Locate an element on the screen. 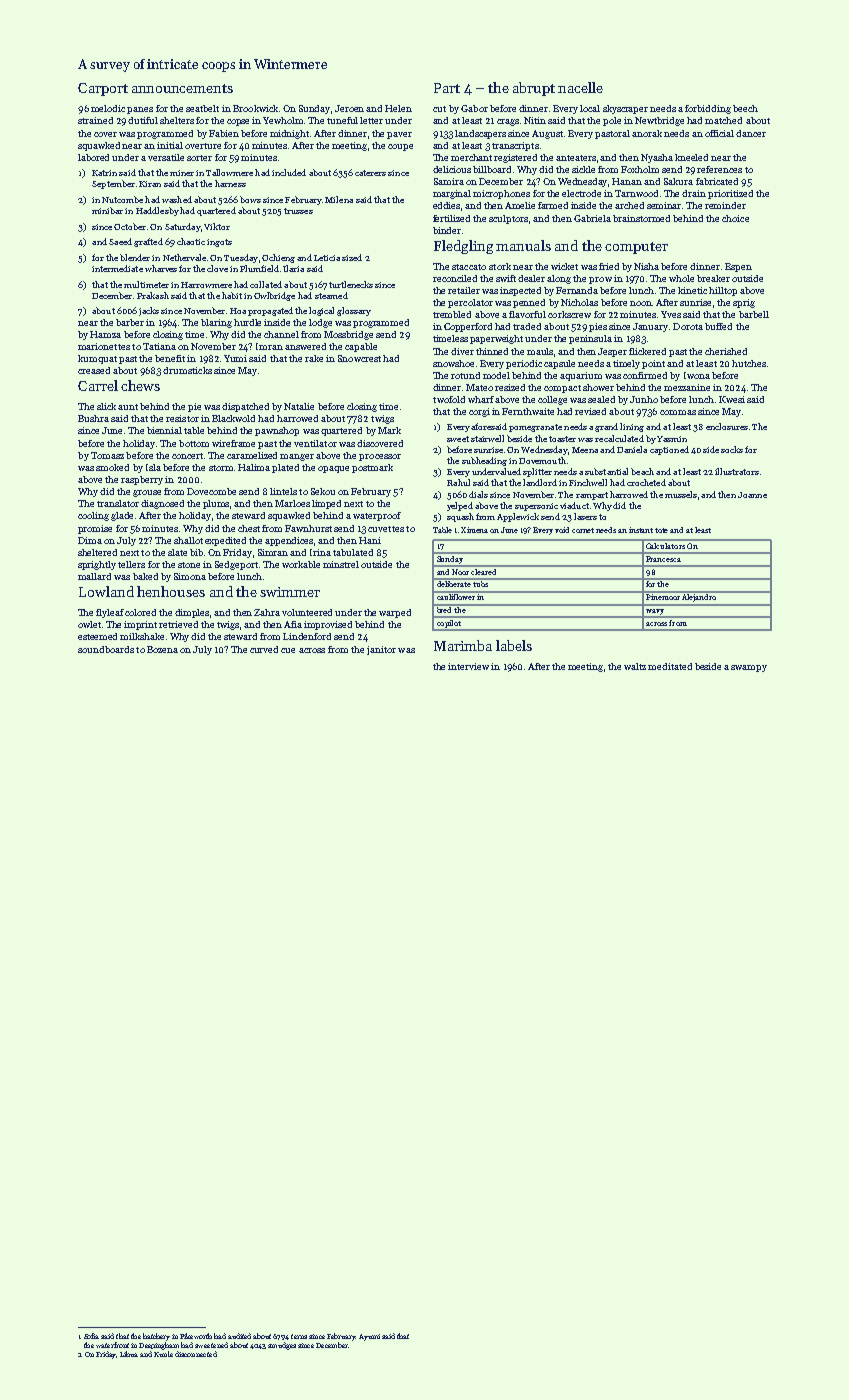 Image resolution: width=849 pixels, height=1400 pixels. swampy is located at coordinates (749, 668).
